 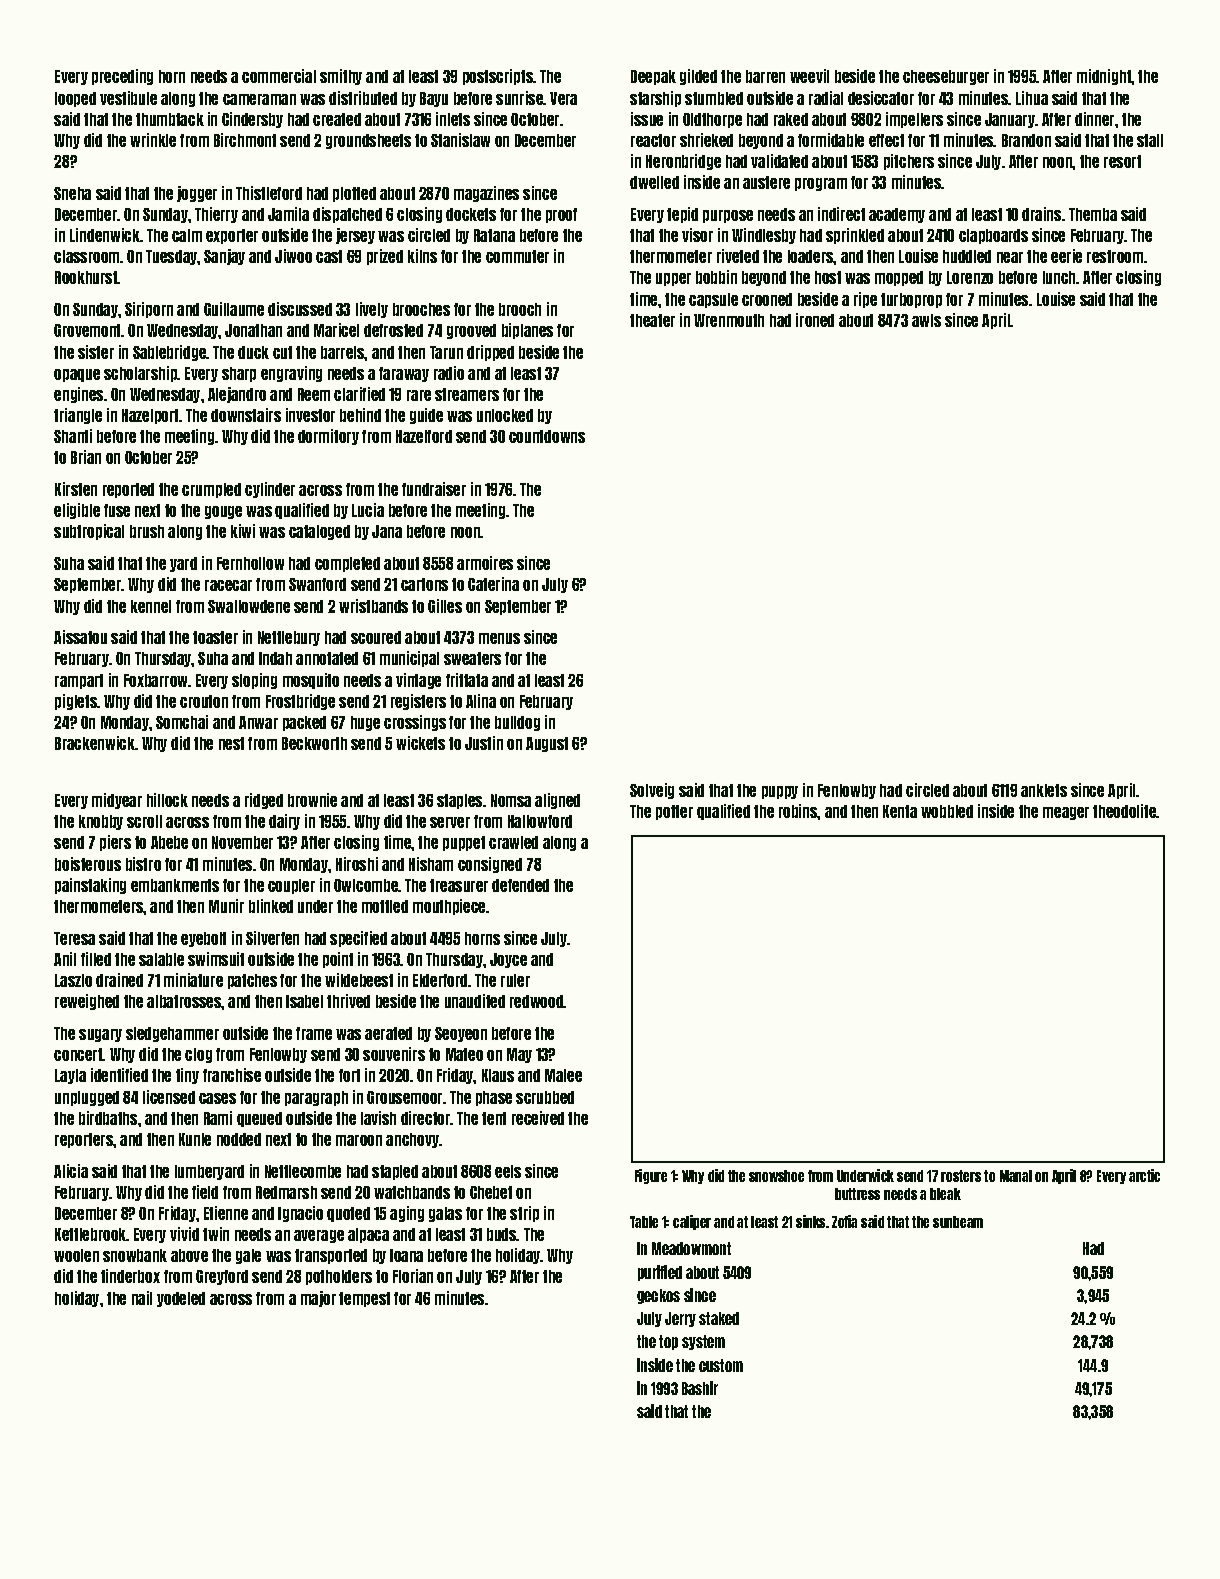 I want to click on huddled, so click(x=967, y=256).
